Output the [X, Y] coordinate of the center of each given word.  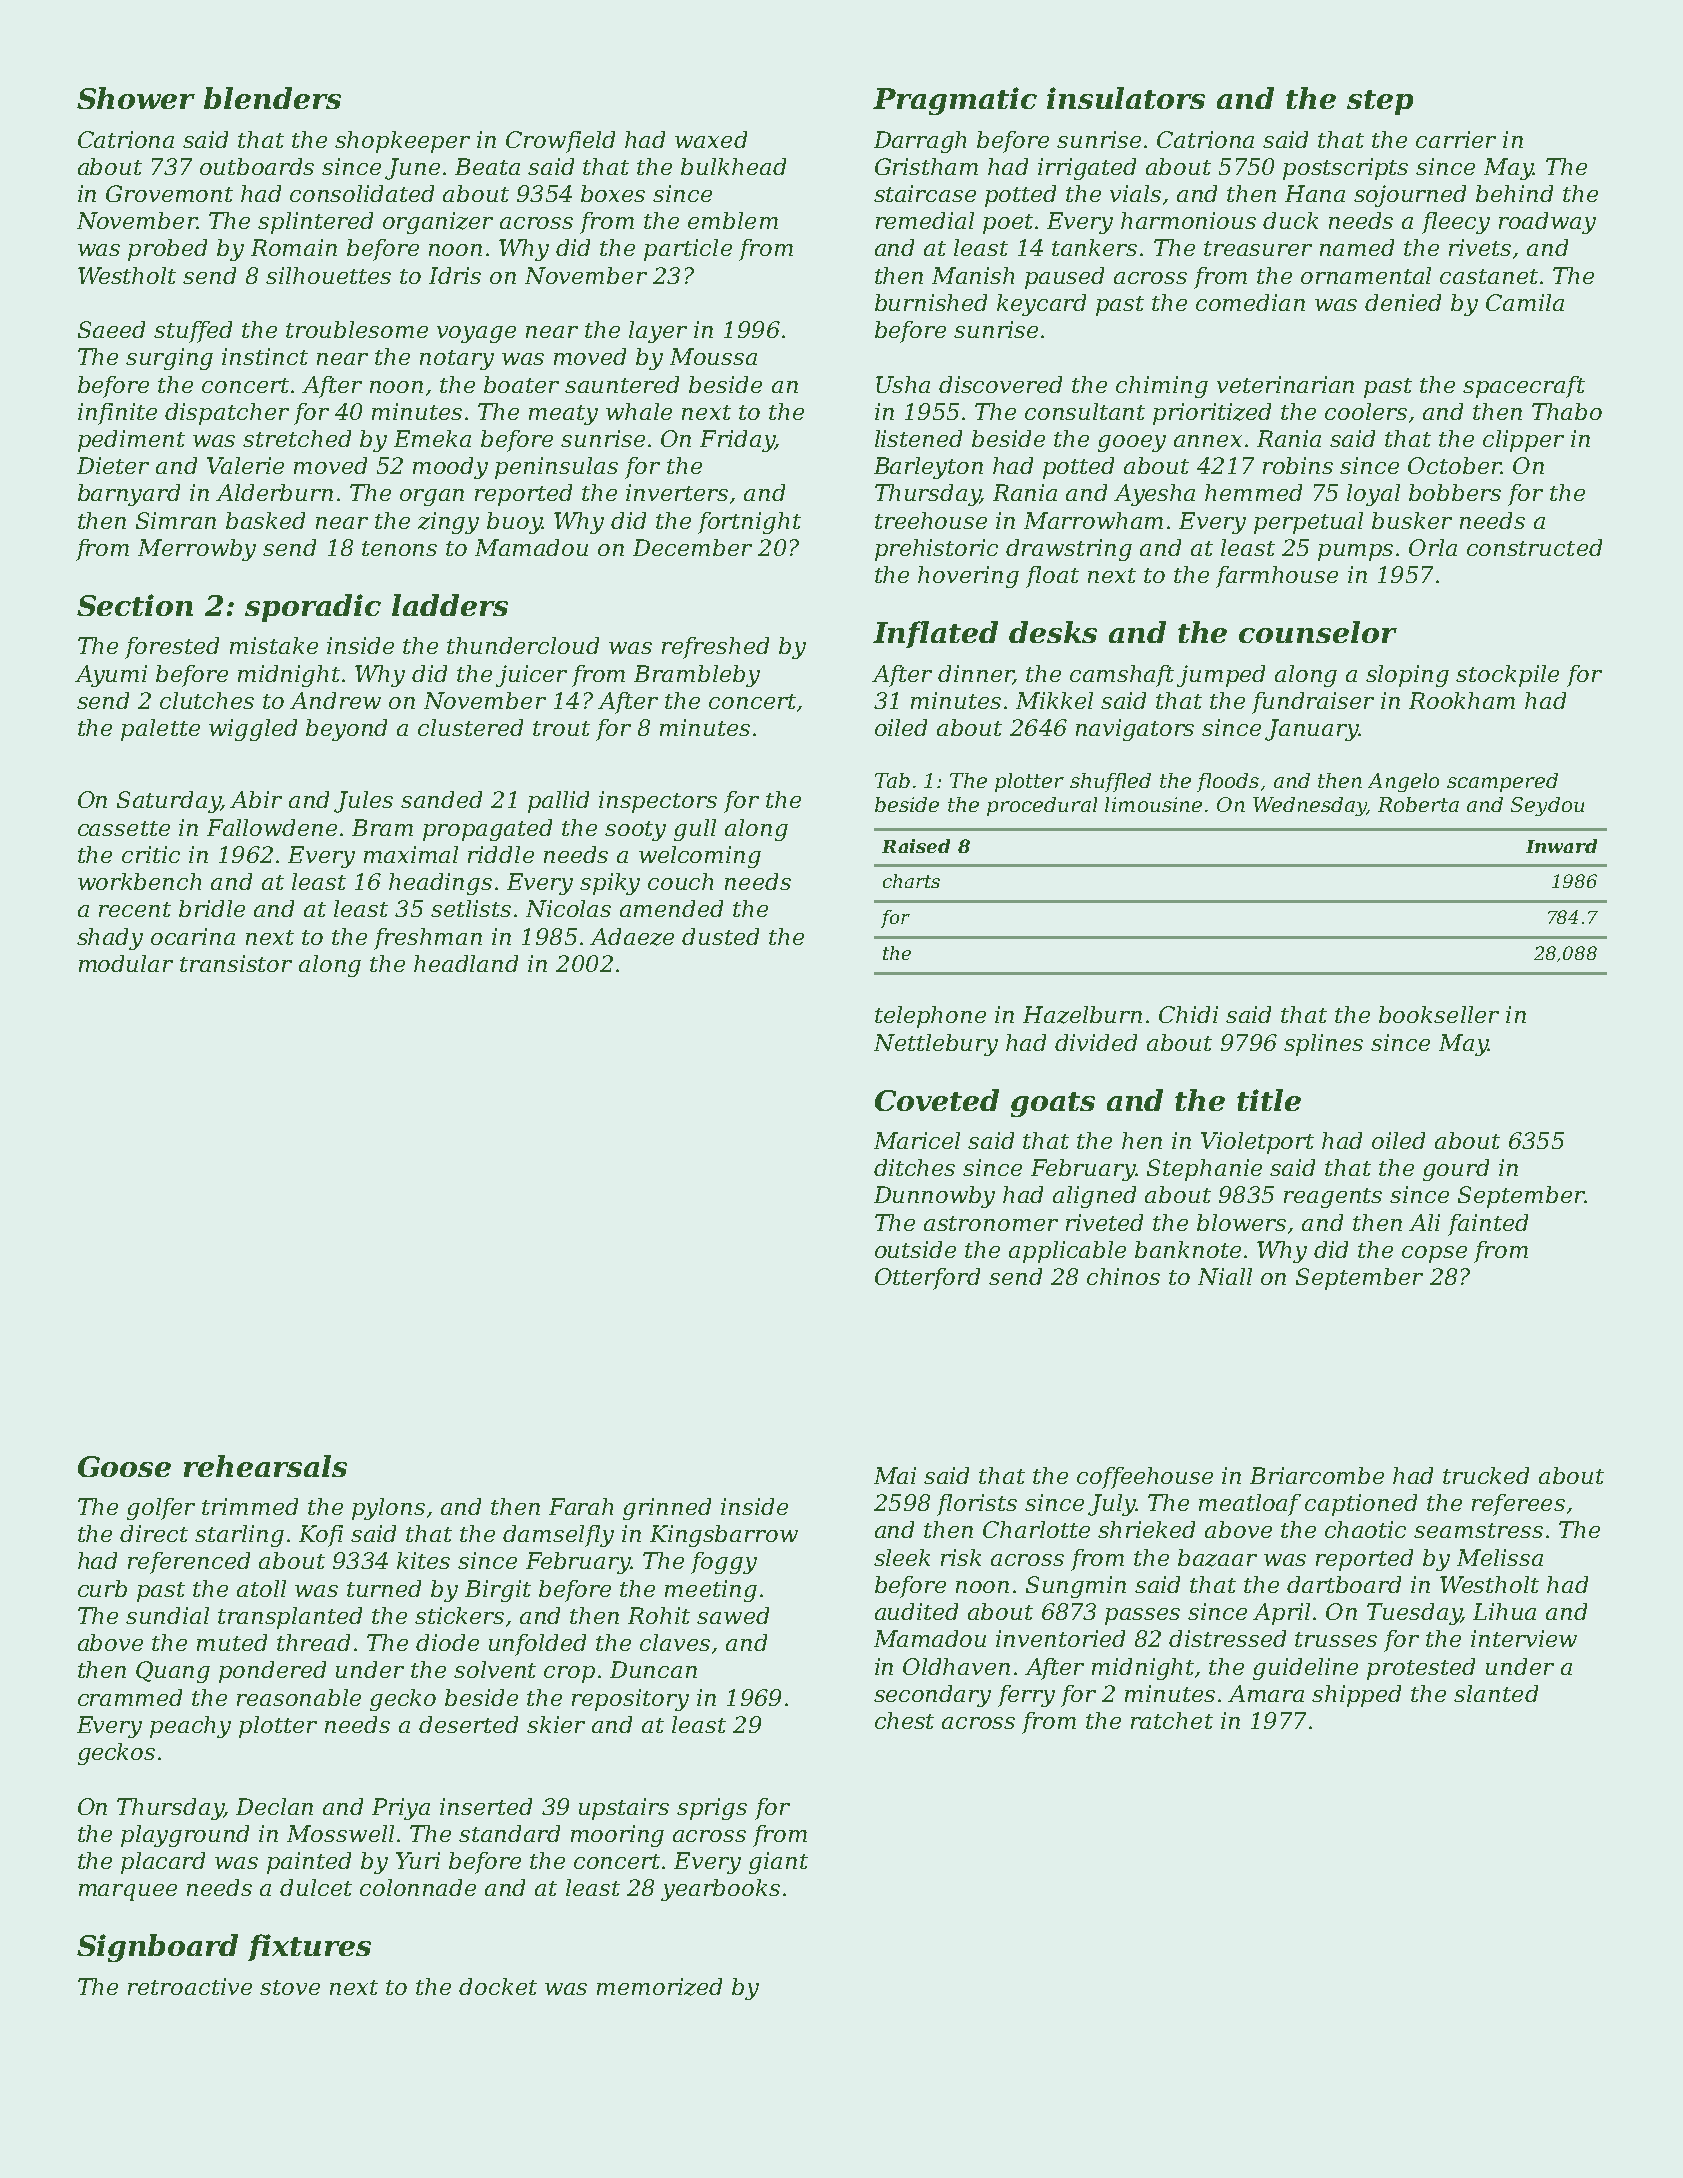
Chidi [1188, 1014]
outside [915, 1249]
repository [630, 1700]
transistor [236, 963]
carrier [1456, 139]
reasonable [299, 1697]
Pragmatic [955, 101]
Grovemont [169, 193]
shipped [1356, 1696]
